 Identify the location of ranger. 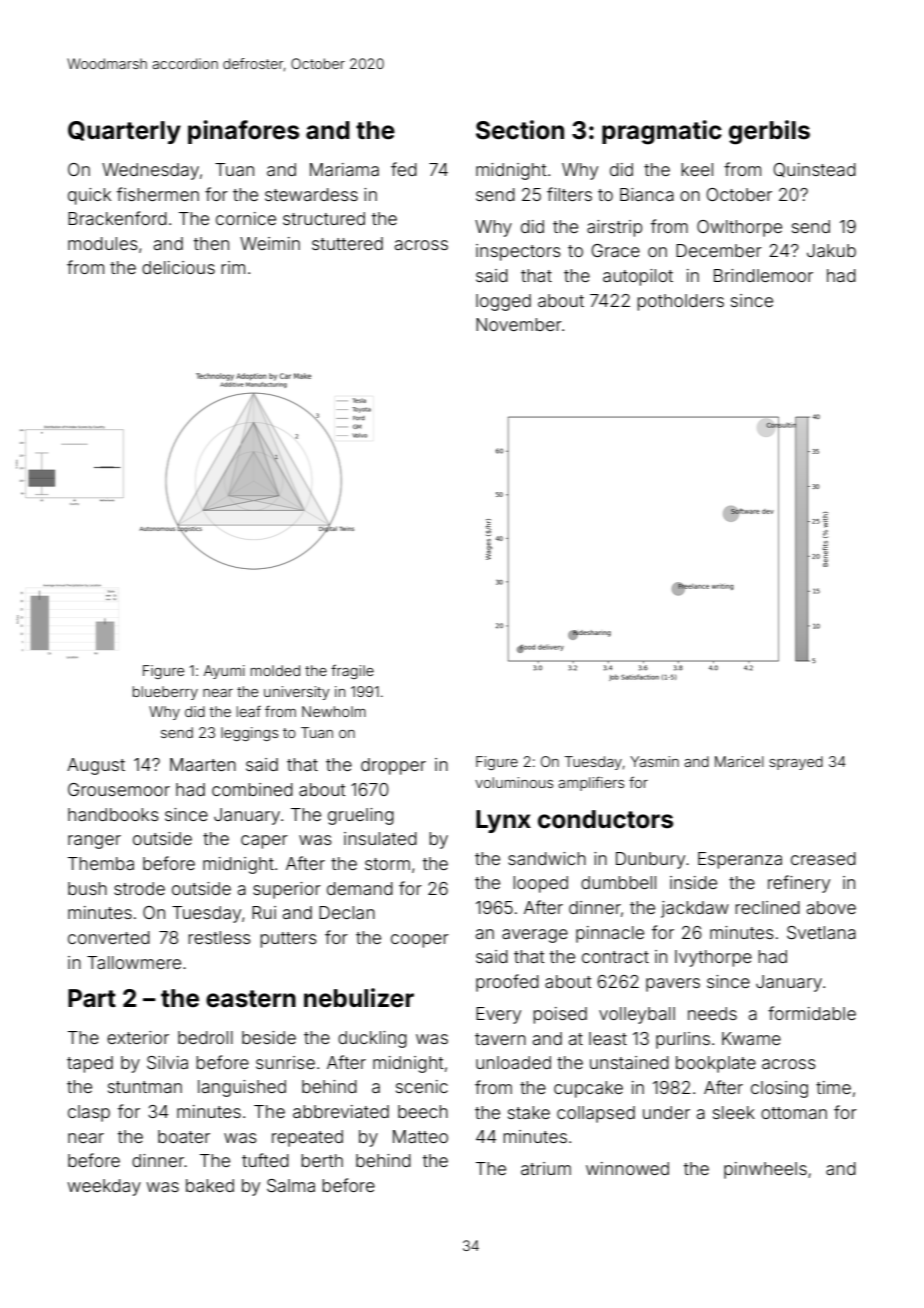
(94, 842).
